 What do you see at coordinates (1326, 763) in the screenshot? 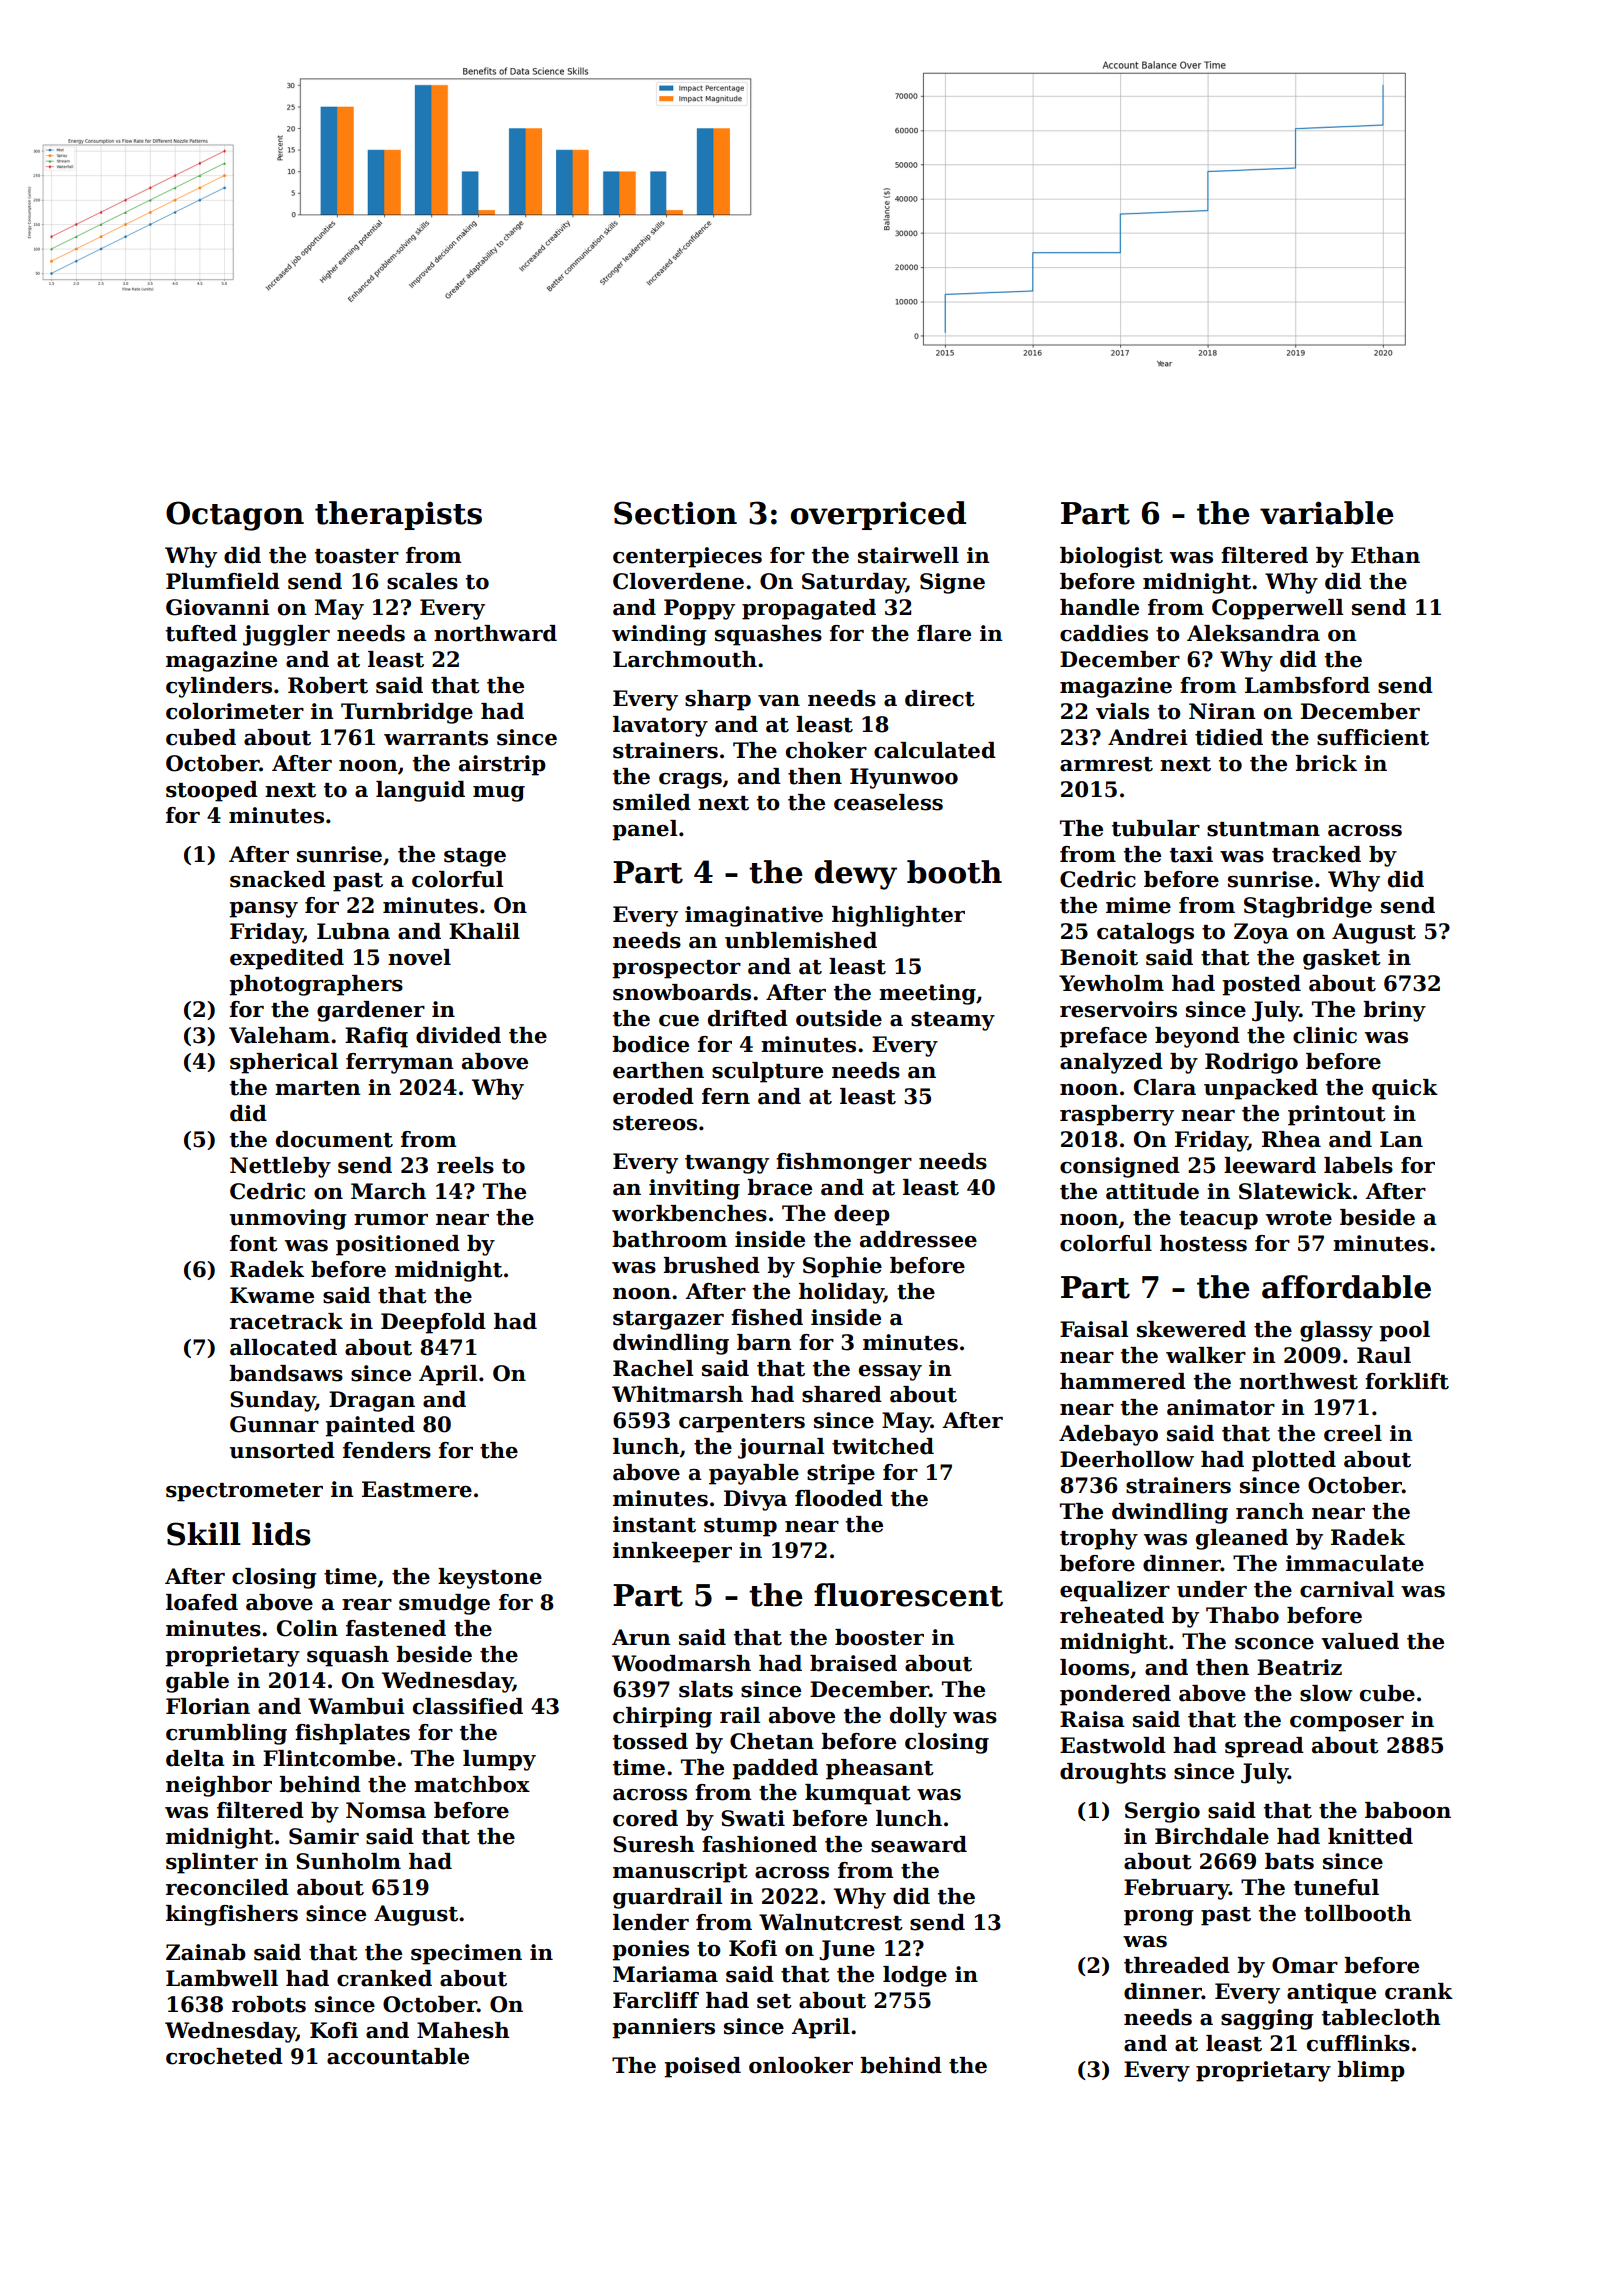
I see `brick` at bounding box center [1326, 763].
